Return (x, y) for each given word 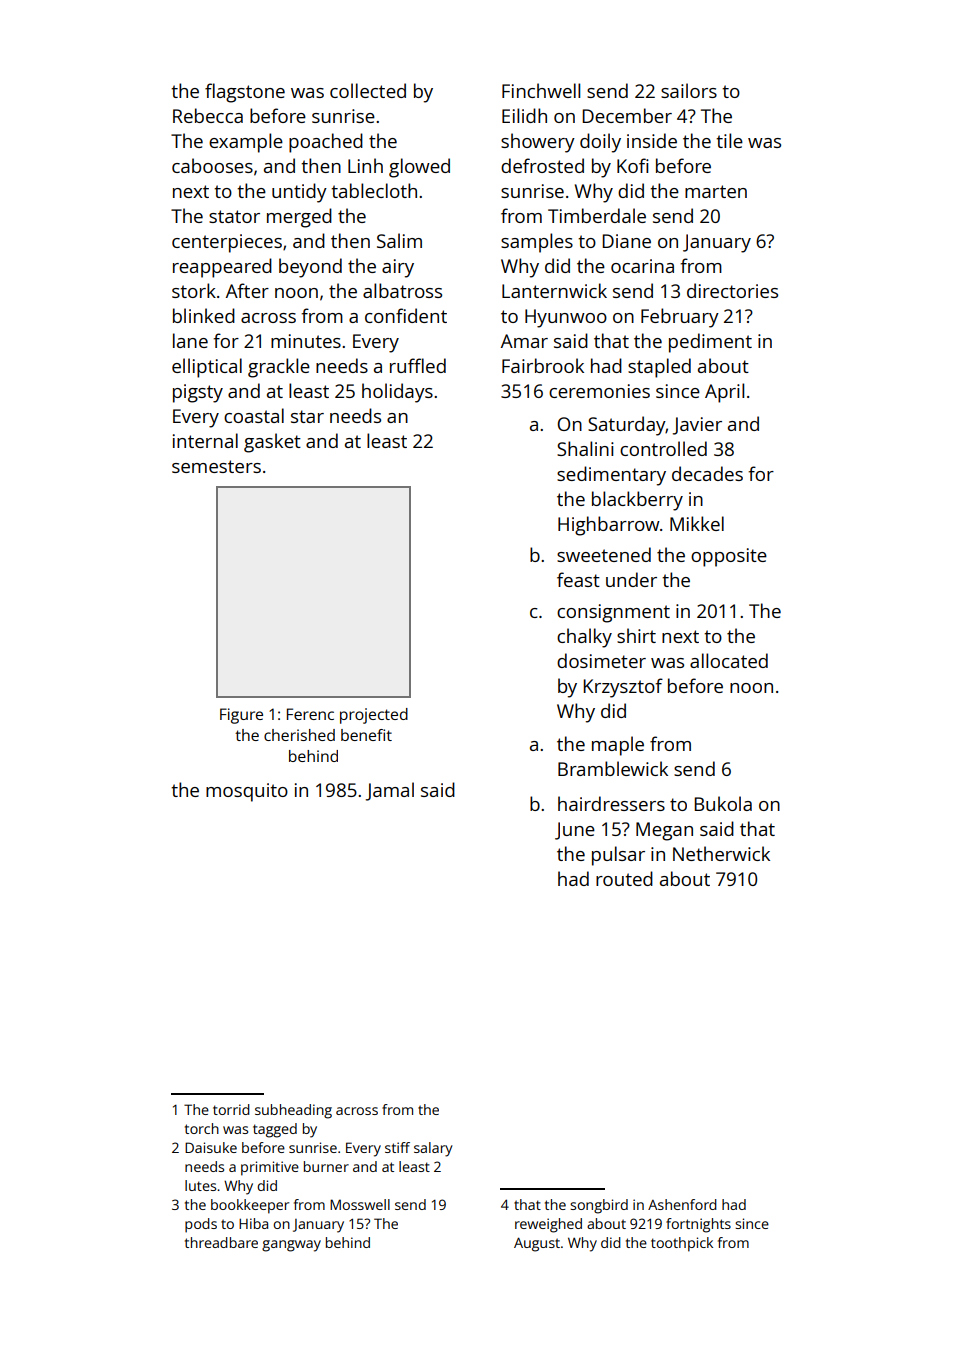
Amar (524, 341)
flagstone (245, 93)
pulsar (618, 856)
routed (624, 878)
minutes (306, 341)
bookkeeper (250, 1206)
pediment (710, 343)
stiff (397, 1147)
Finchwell (541, 90)
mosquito (247, 792)
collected (368, 90)
